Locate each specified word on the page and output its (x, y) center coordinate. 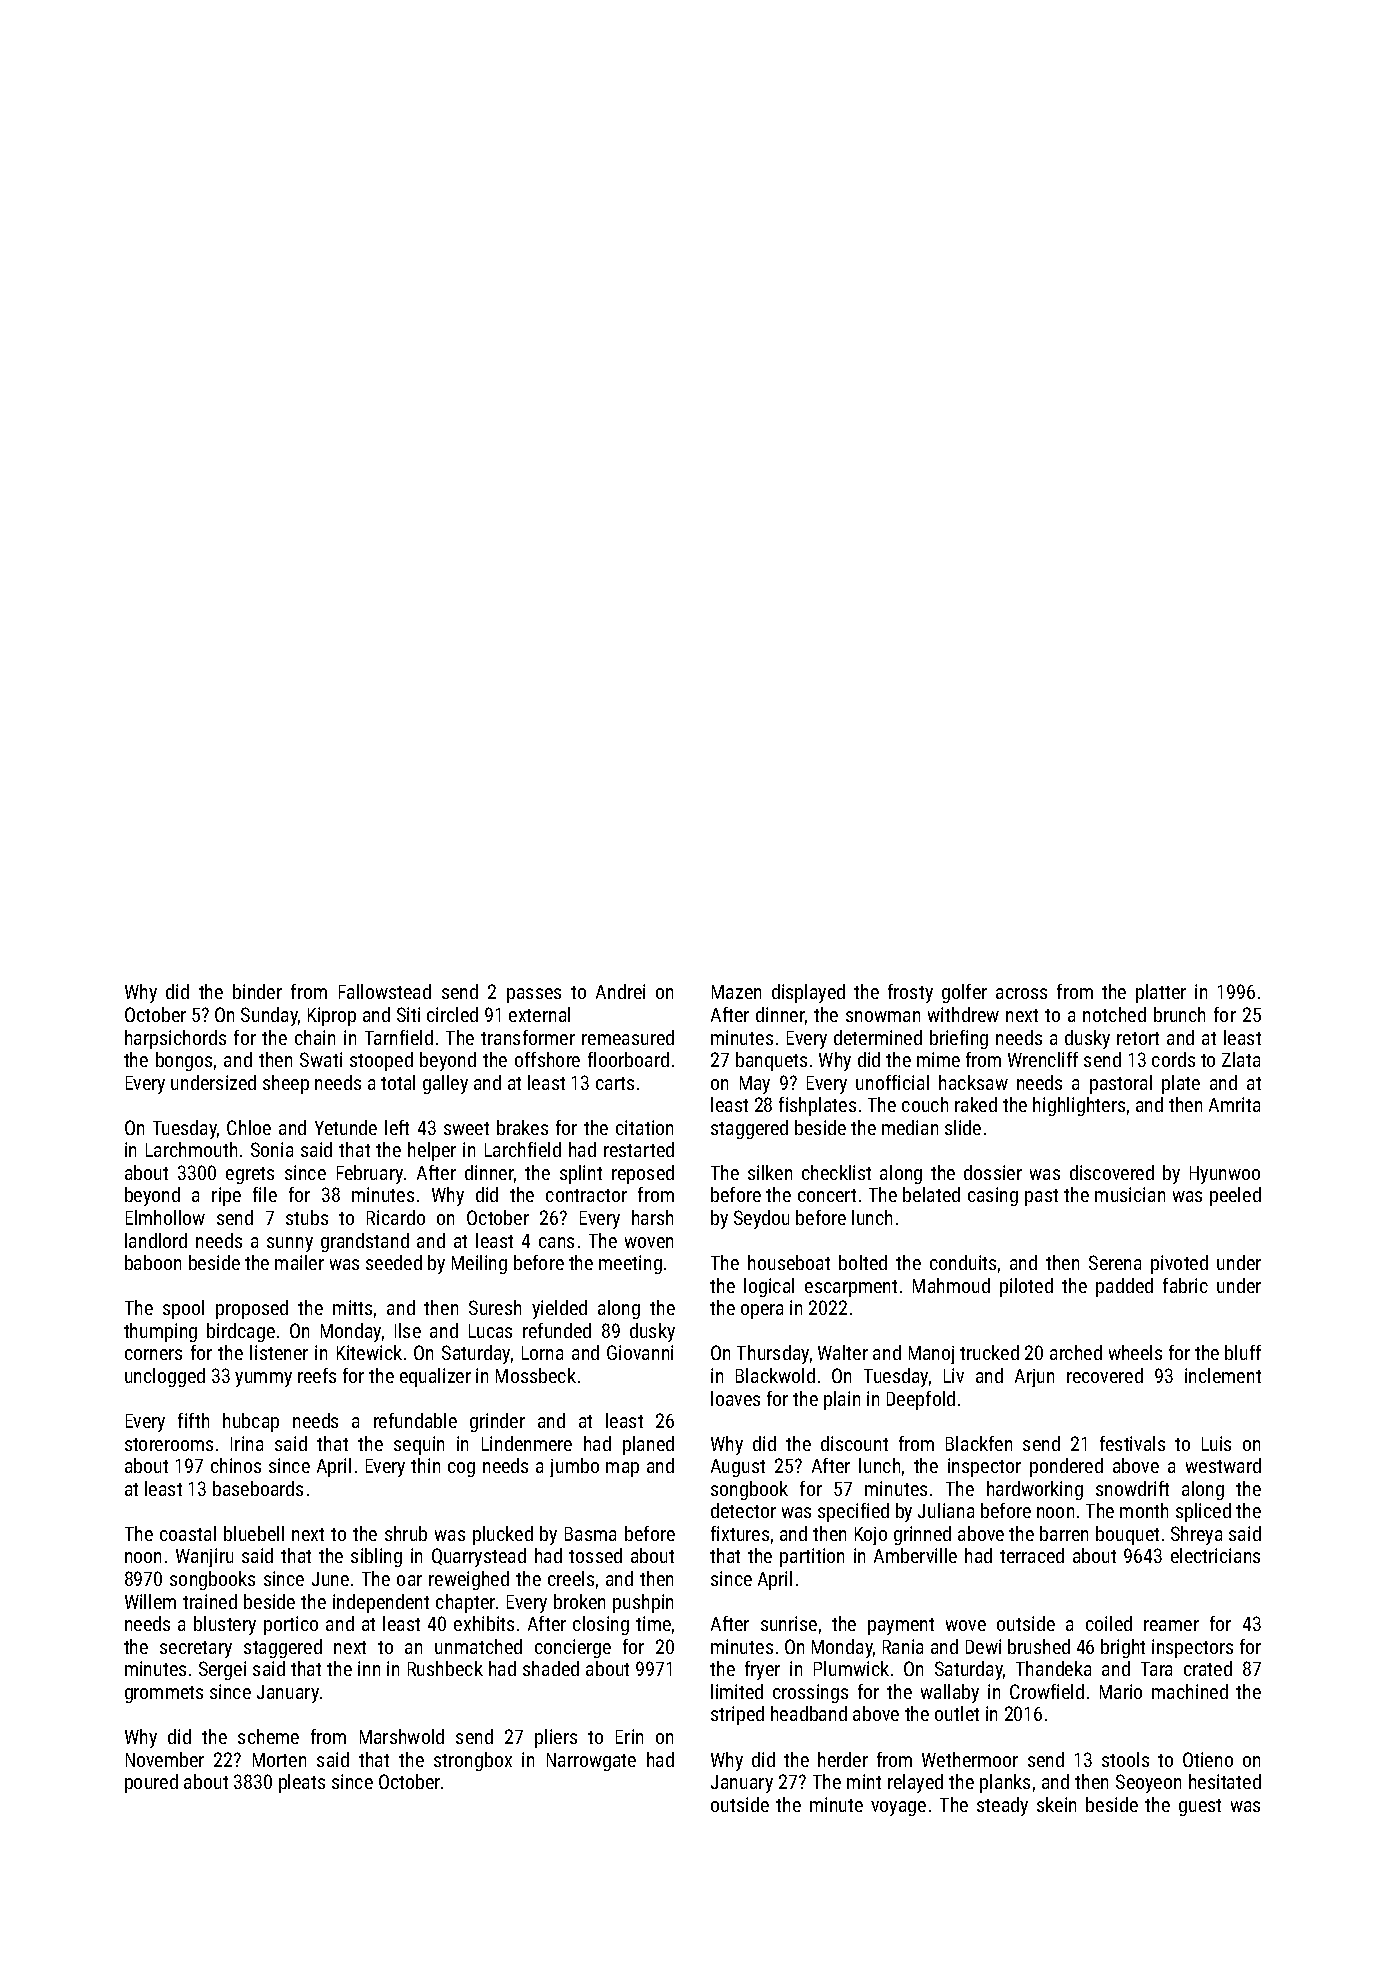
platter (1161, 993)
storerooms (169, 1444)
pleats (302, 1783)
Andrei (620, 991)
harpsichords (175, 1039)
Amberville (915, 1555)
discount (854, 1443)
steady (1002, 1806)
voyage (898, 1808)
